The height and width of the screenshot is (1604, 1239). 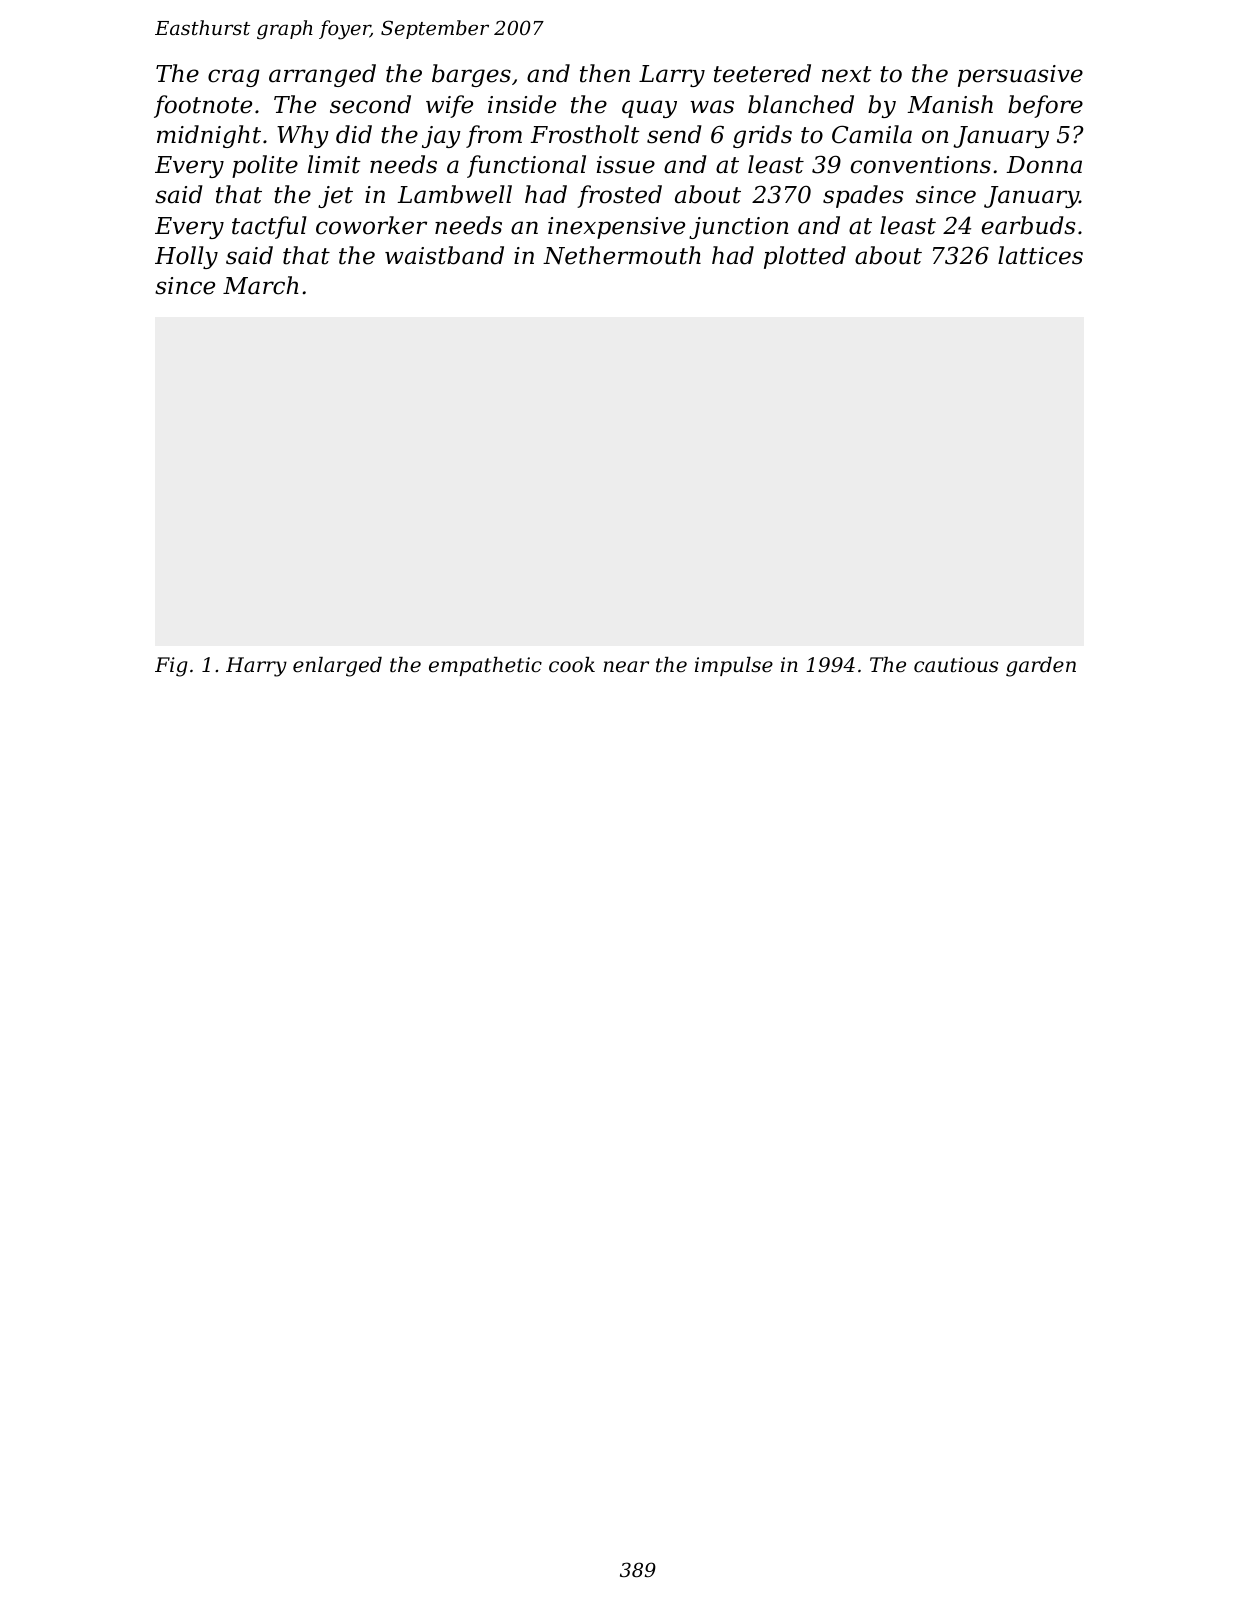 What do you see at coordinates (171, 667) in the screenshot?
I see `Fig` at bounding box center [171, 667].
